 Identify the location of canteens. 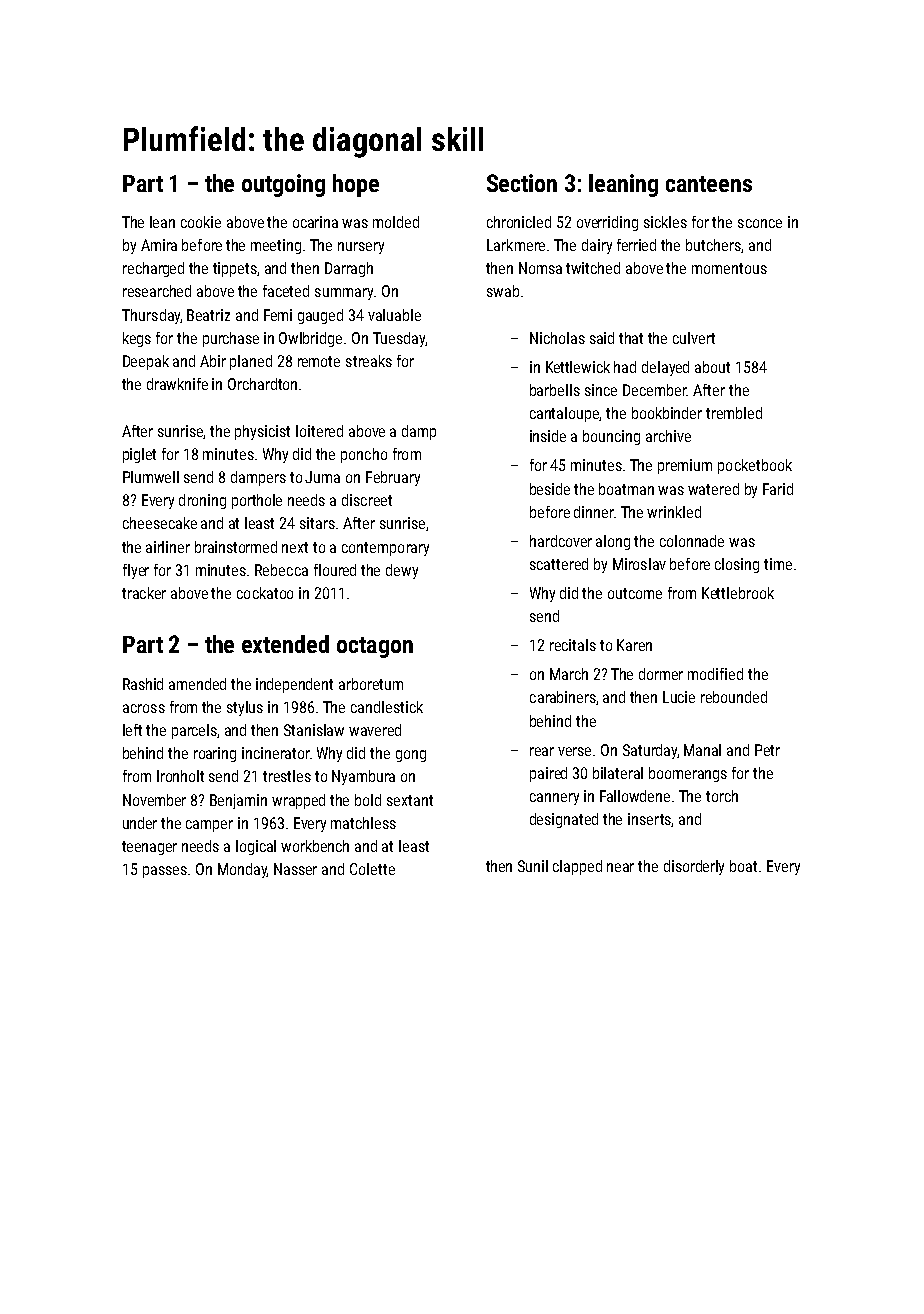
(709, 184).
